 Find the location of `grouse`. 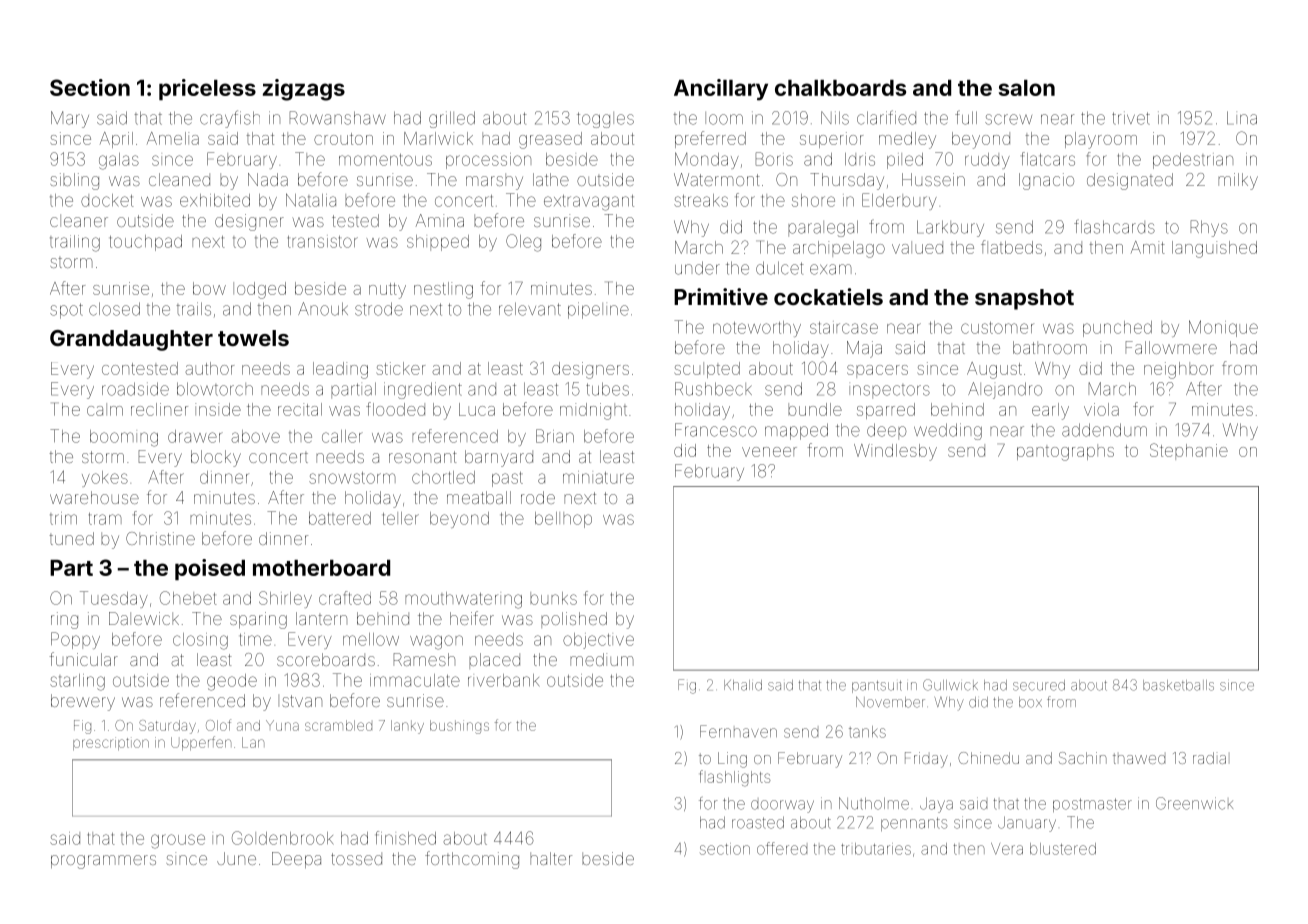

grouse is located at coordinates (178, 841).
